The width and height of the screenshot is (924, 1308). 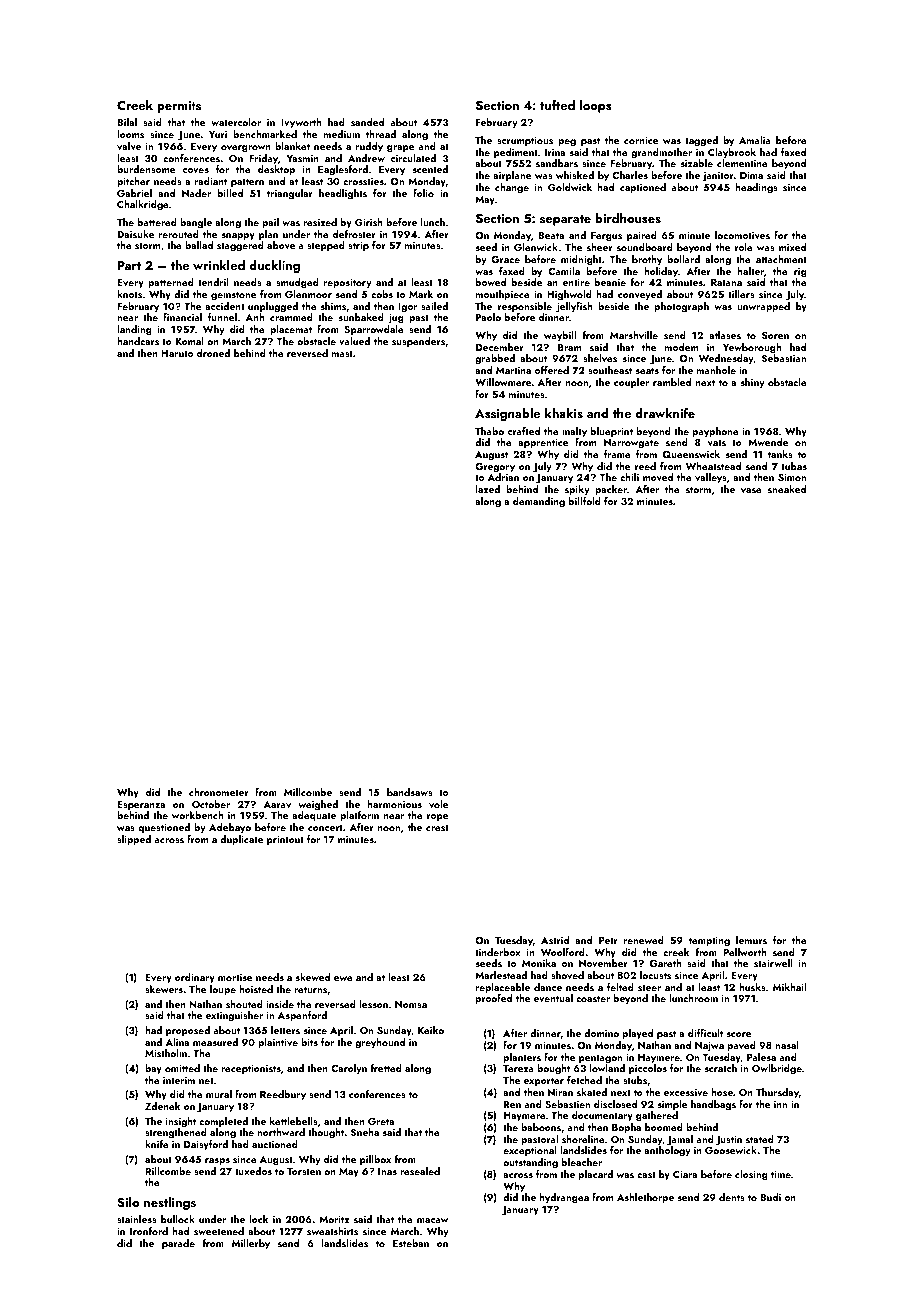 What do you see at coordinates (784, 358) in the screenshot?
I see `Sebastian` at bounding box center [784, 358].
